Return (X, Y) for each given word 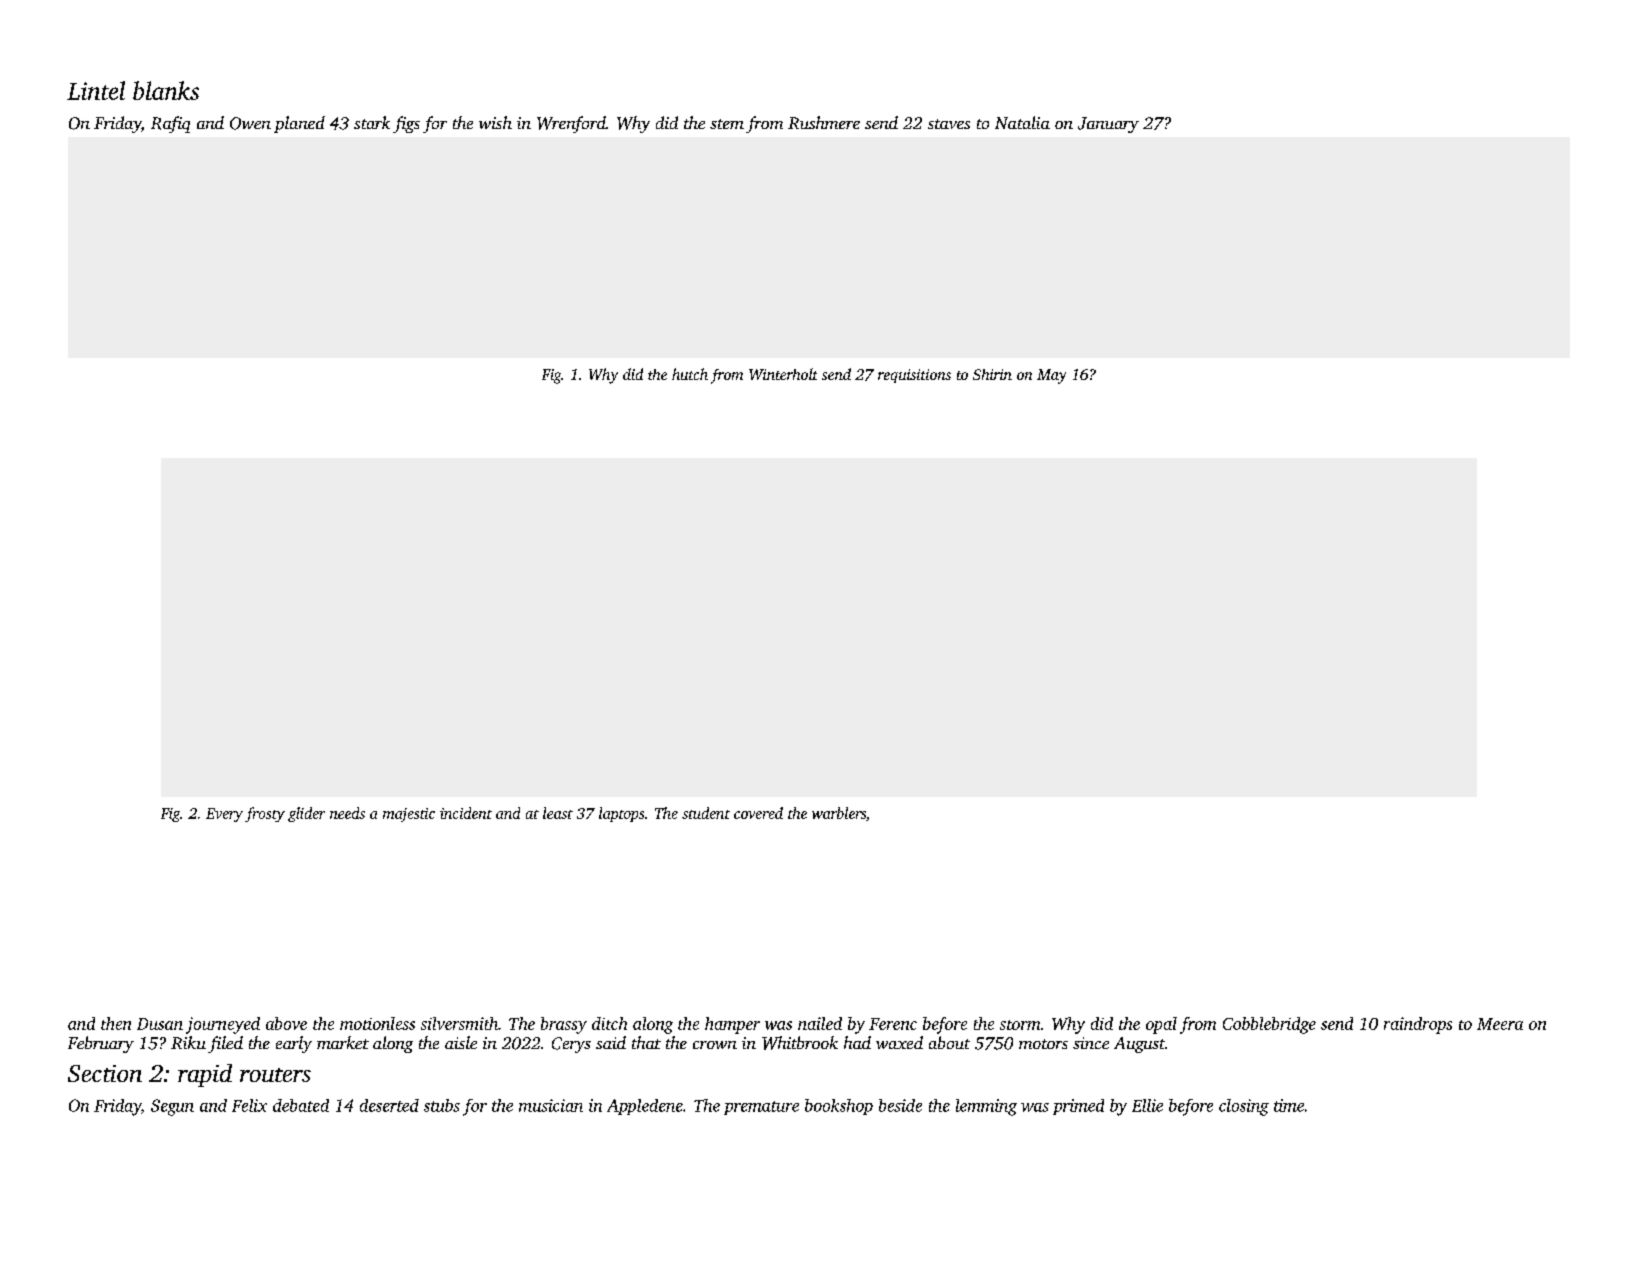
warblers (839, 813)
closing (1244, 1107)
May (1051, 376)
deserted (389, 1105)
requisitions (914, 376)
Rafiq (170, 124)
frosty (265, 814)
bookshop (839, 1107)
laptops (621, 814)
